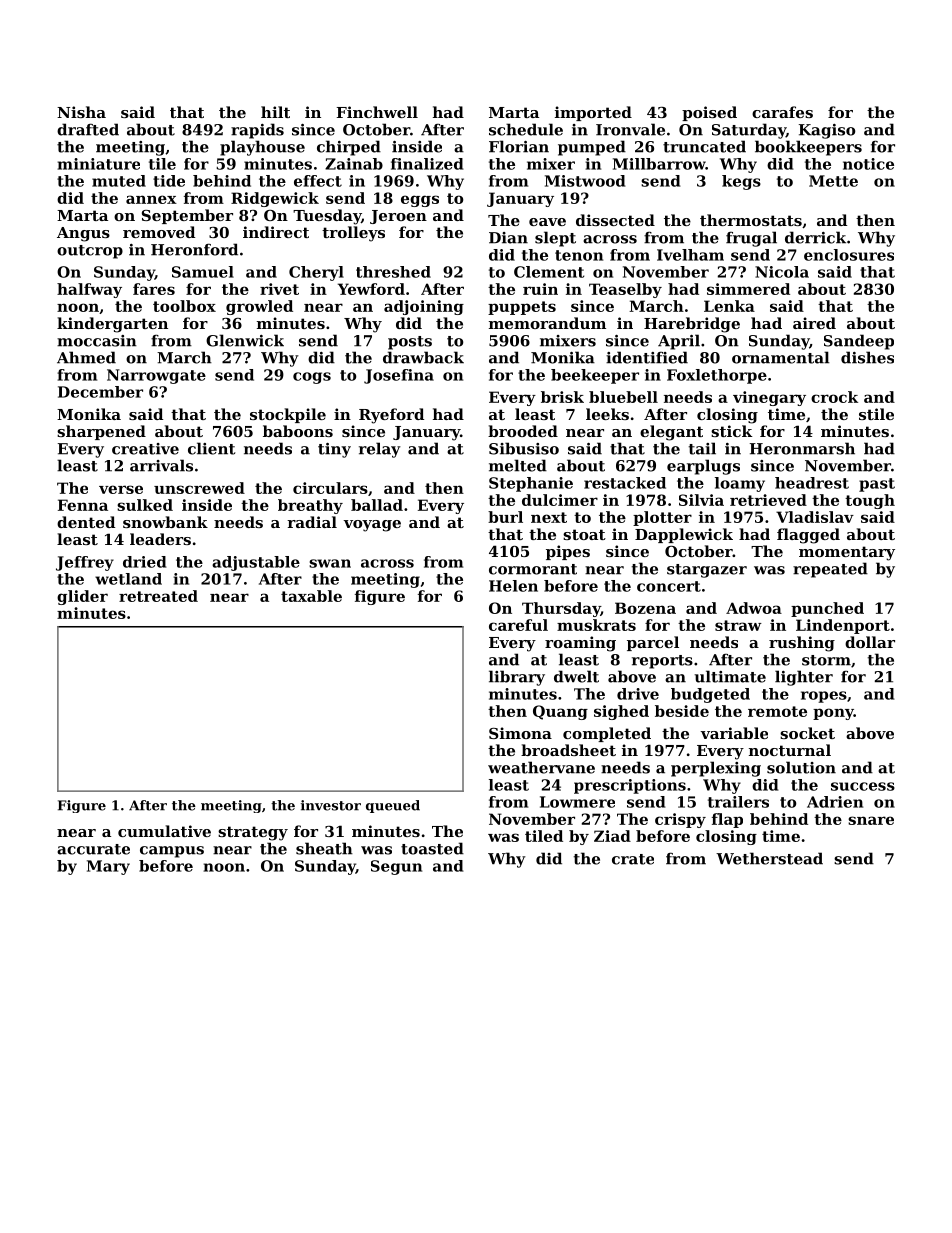  What do you see at coordinates (531, 484) in the document?
I see `Stephanie` at bounding box center [531, 484].
